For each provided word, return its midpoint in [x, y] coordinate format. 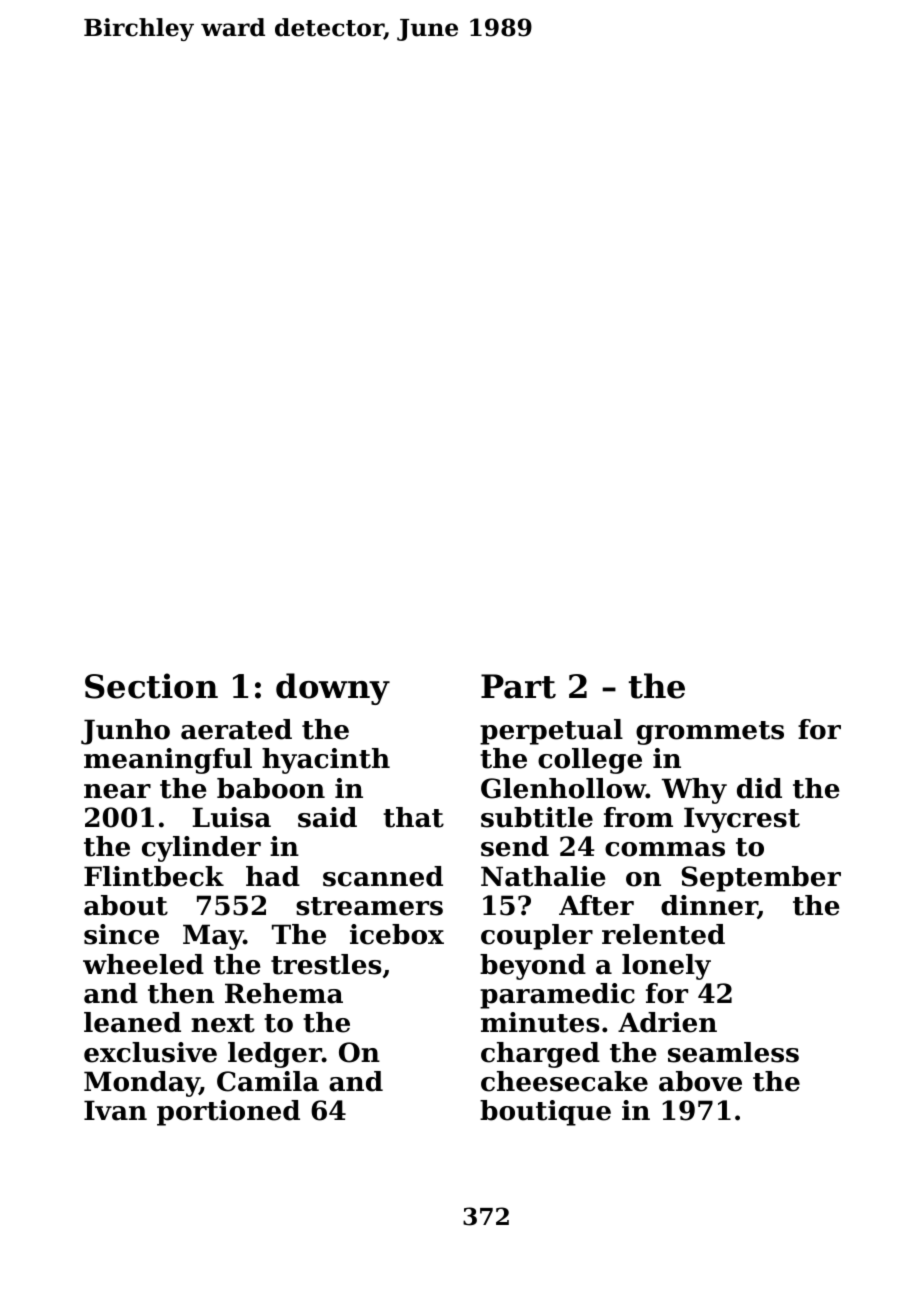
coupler [537, 937]
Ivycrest [742, 820]
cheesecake [564, 1081]
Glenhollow [563, 788]
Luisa [231, 817]
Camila [268, 1081]
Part [518, 686]
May [213, 937]
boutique [545, 1113]
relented [663, 934]
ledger [275, 1055]
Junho [125, 732]
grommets [710, 733]
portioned [228, 1113]
